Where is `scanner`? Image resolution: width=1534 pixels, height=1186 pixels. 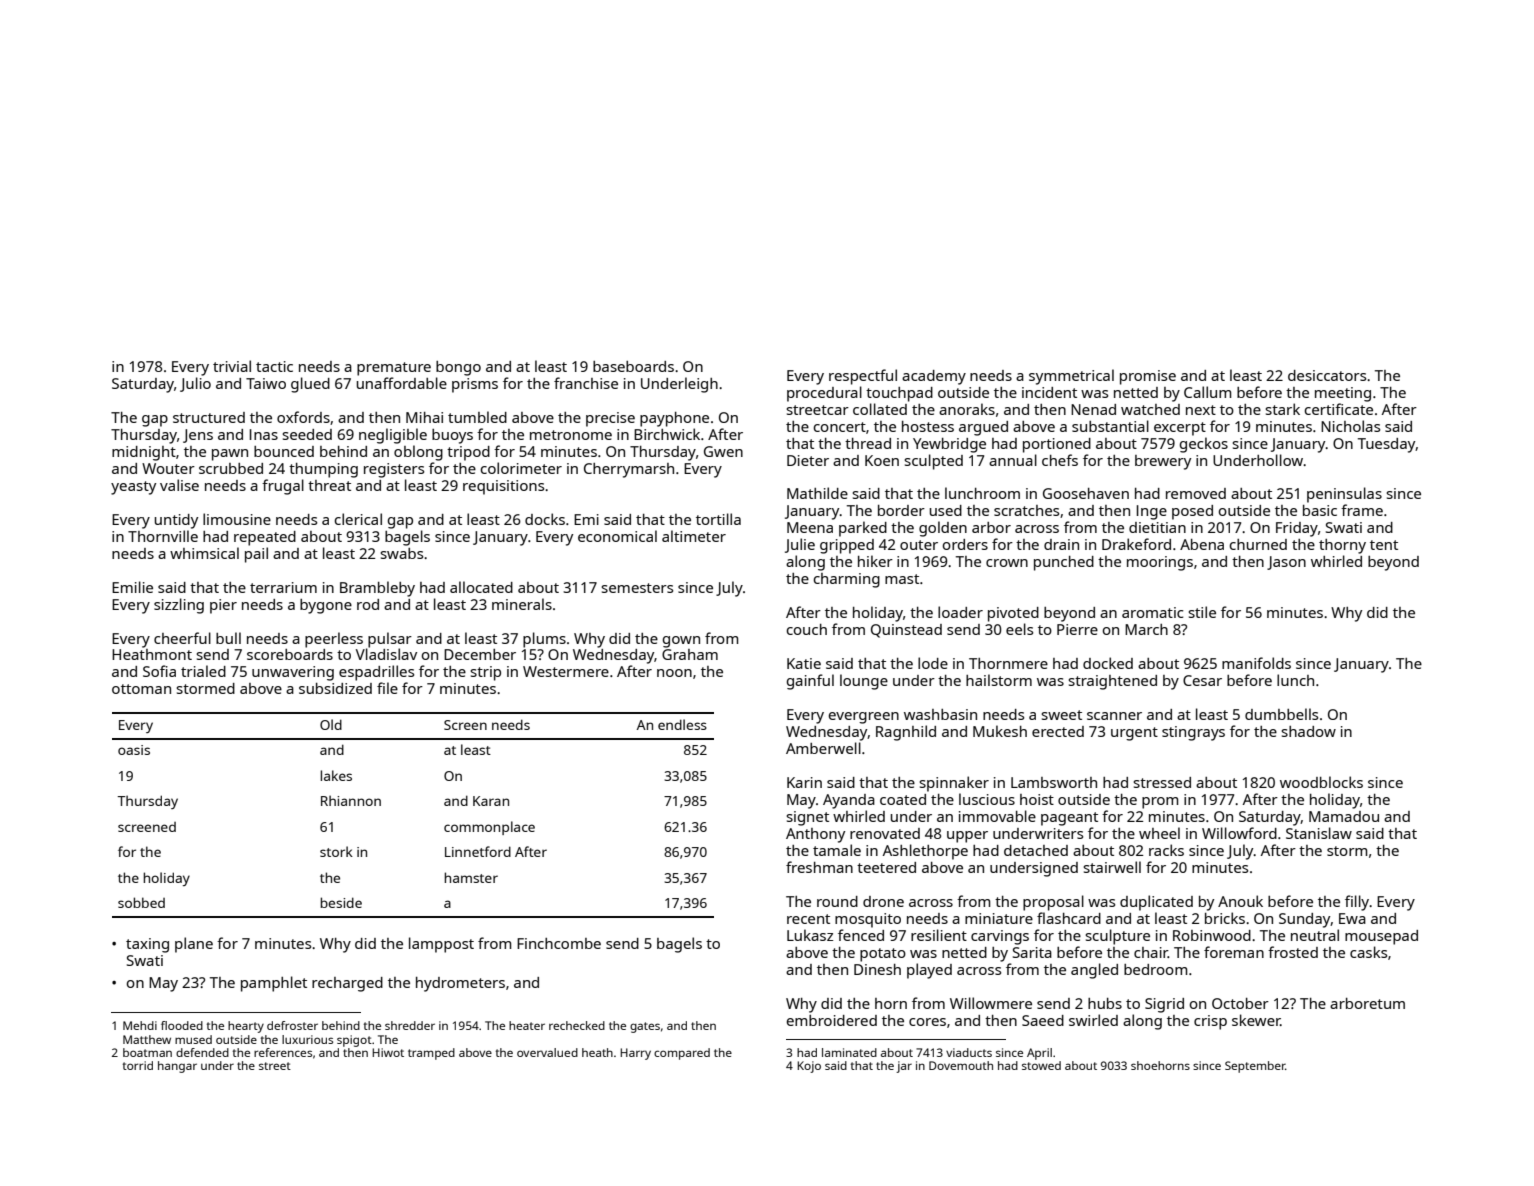
scanner is located at coordinates (1114, 716).
